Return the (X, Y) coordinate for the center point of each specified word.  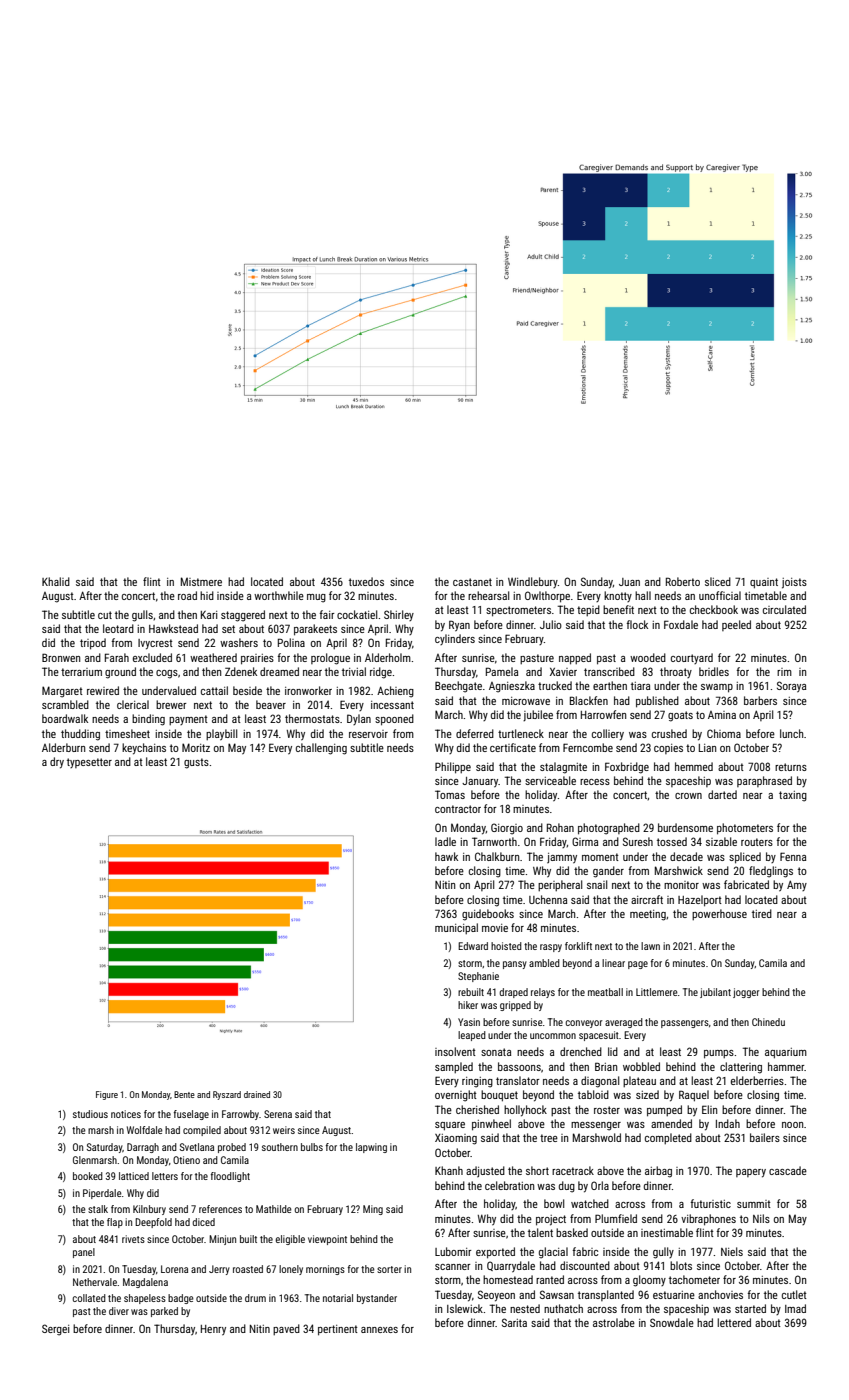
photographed (609, 829)
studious (90, 1114)
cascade (788, 1170)
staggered (243, 616)
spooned (394, 720)
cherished (477, 1109)
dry (57, 763)
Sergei (55, 1330)
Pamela (502, 671)
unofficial (720, 595)
